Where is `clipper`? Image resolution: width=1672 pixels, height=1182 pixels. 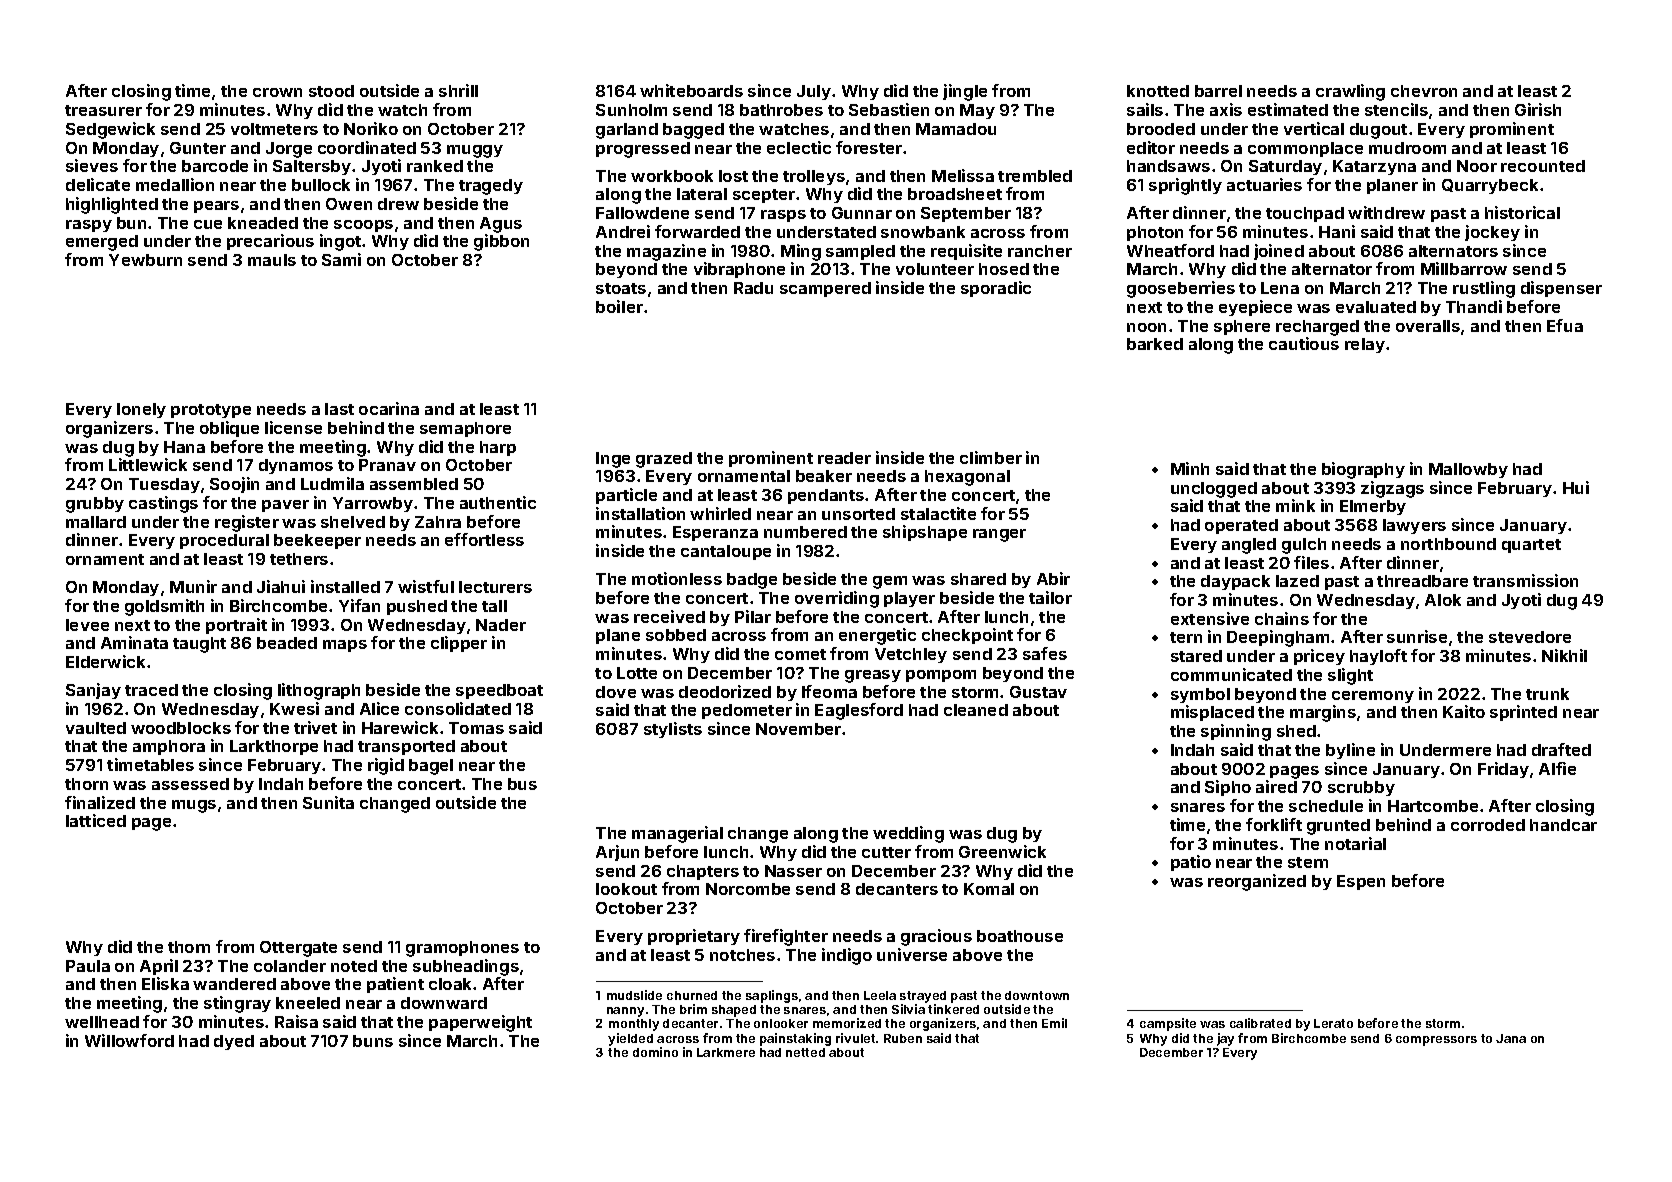 clipper is located at coordinates (459, 644).
